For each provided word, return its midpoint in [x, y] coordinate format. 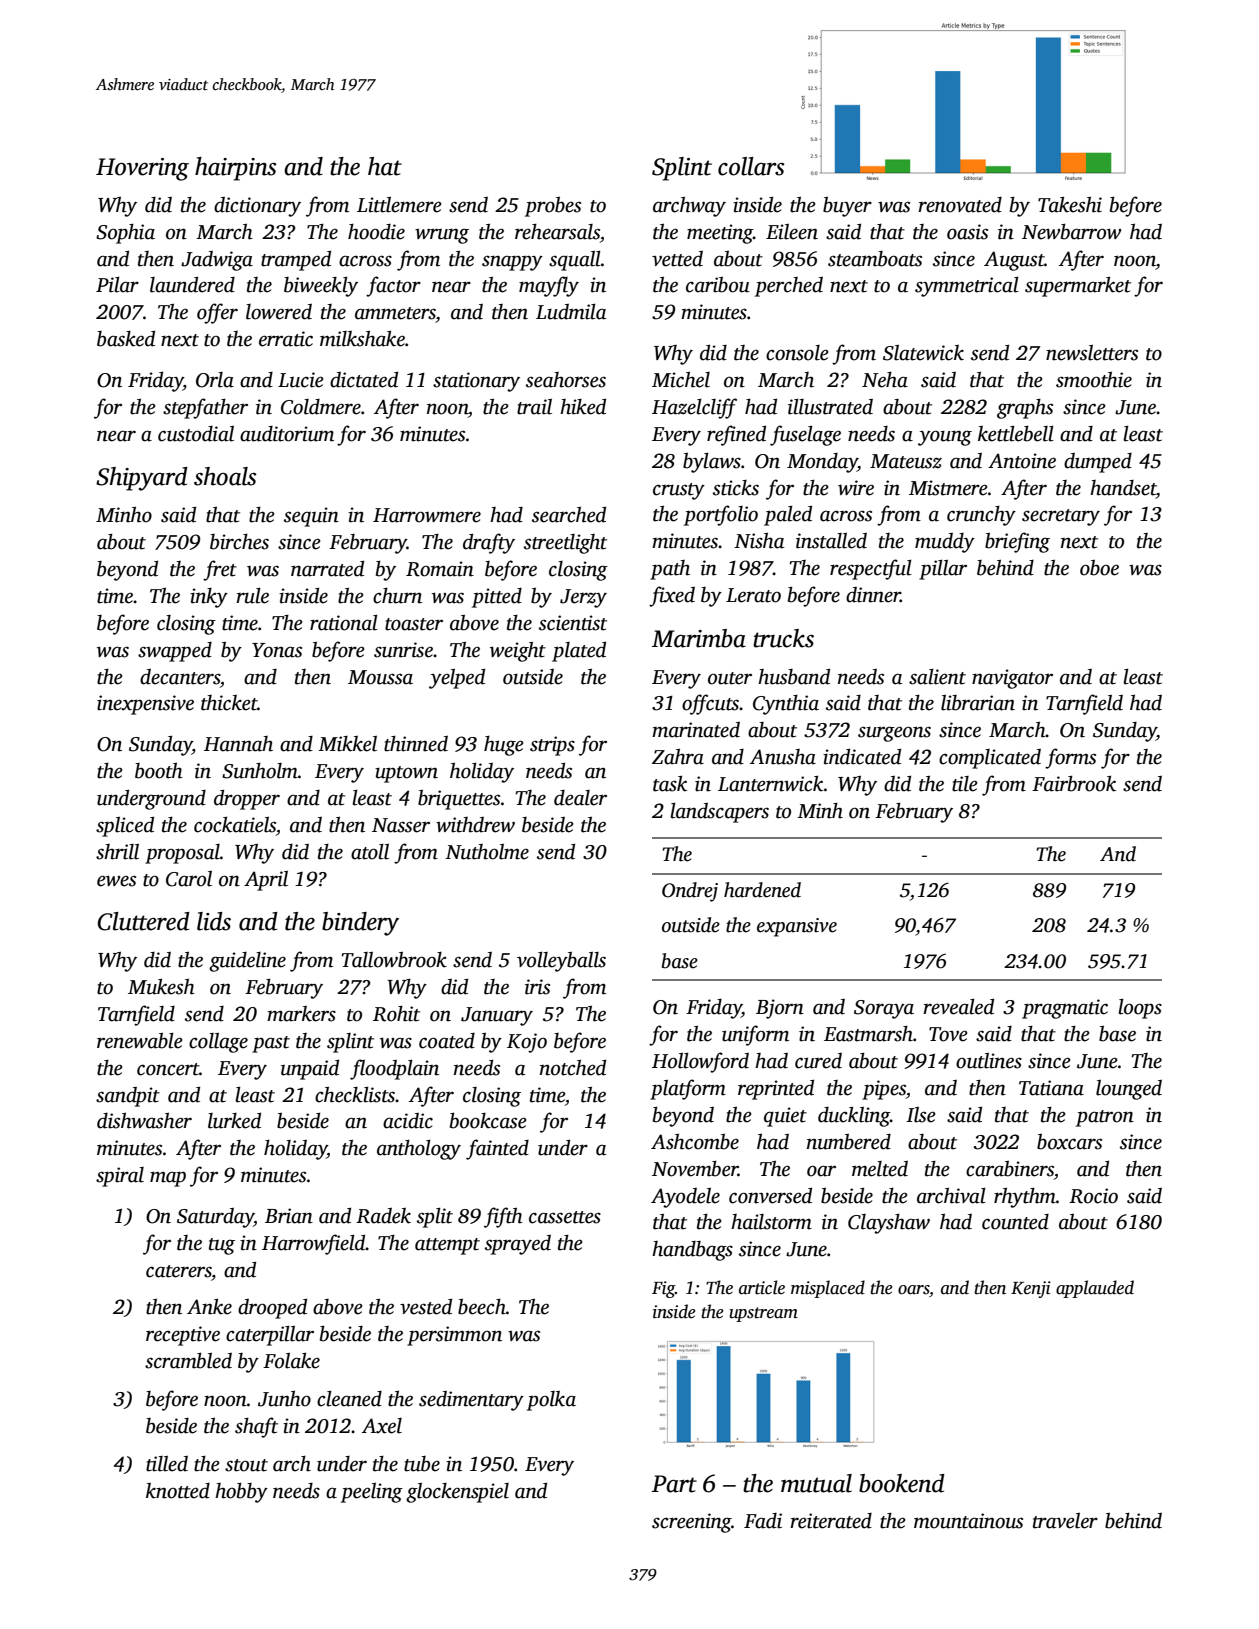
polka [551, 1401]
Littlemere [399, 205]
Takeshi [1070, 204]
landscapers [719, 813]
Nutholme [487, 852]
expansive [797, 927]
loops [1140, 1009]
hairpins [236, 169]
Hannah [238, 744]
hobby [241, 1492]
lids [214, 921]
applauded [1095, 1289]
